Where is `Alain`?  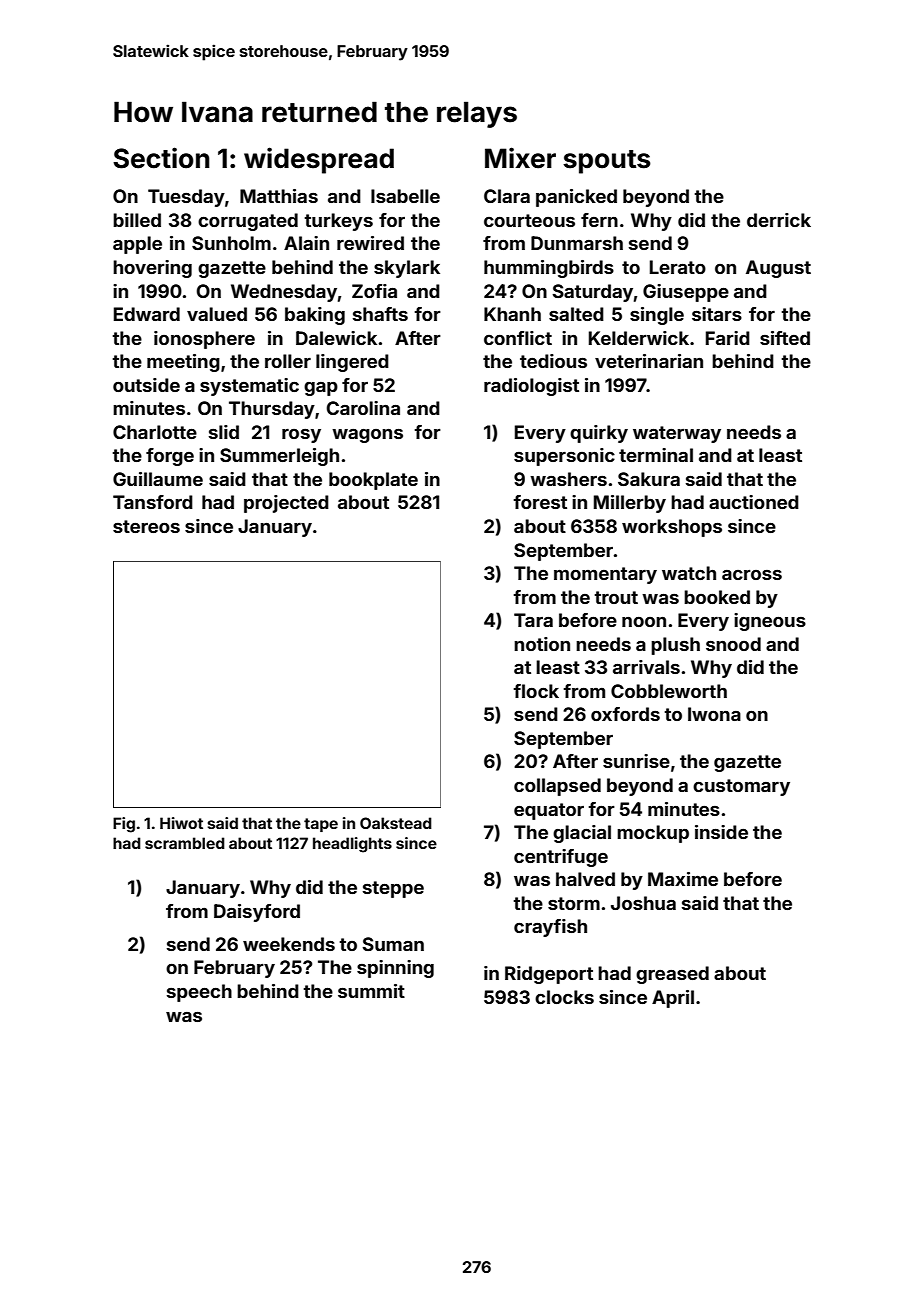 Alain is located at coordinates (306, 243).
